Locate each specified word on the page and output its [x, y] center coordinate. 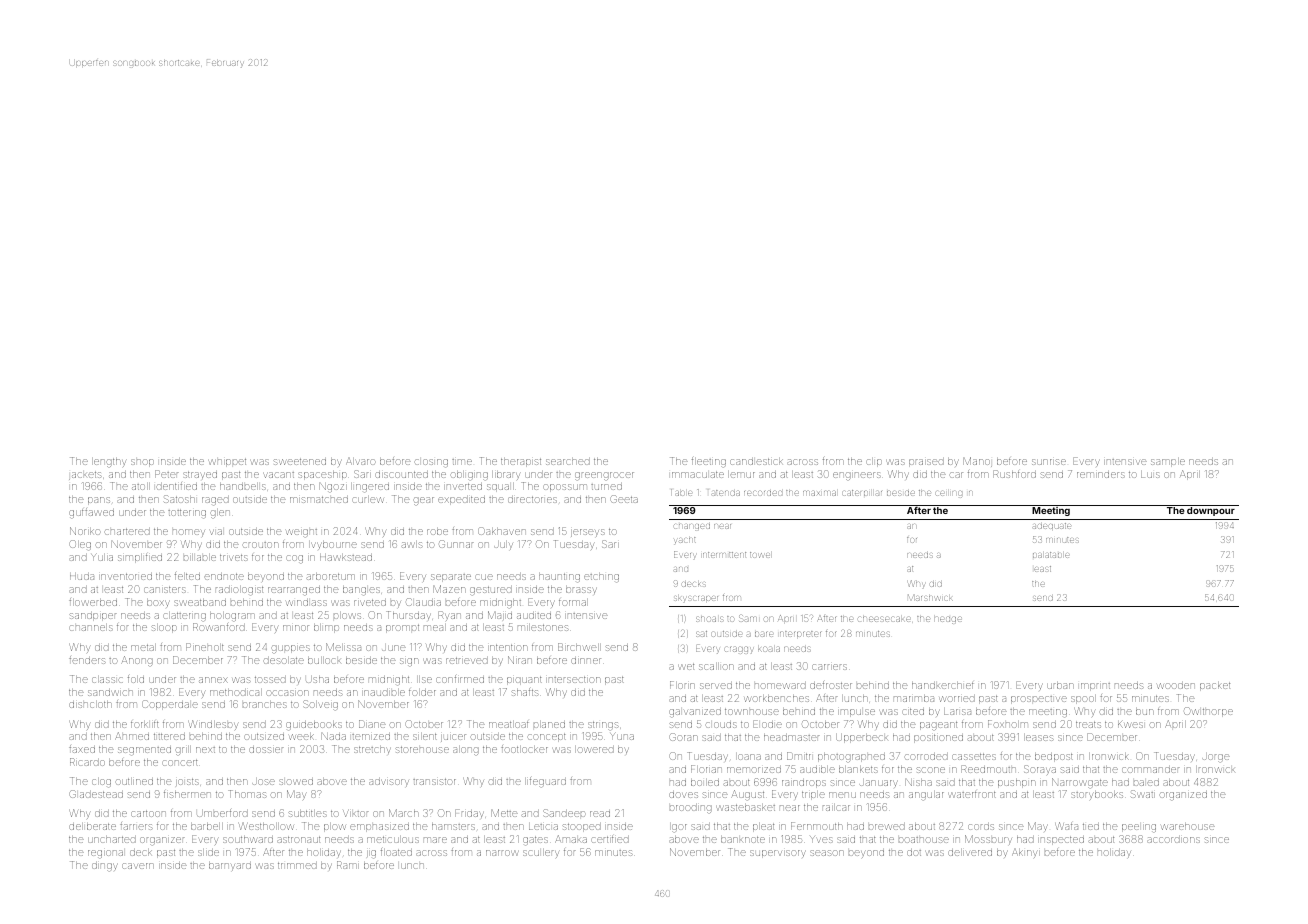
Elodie [767, 724]
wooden [1176, 685]
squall [500, 487]
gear [423, 501]
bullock [324, 660]
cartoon [148, 813]
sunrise [1049, 462]
